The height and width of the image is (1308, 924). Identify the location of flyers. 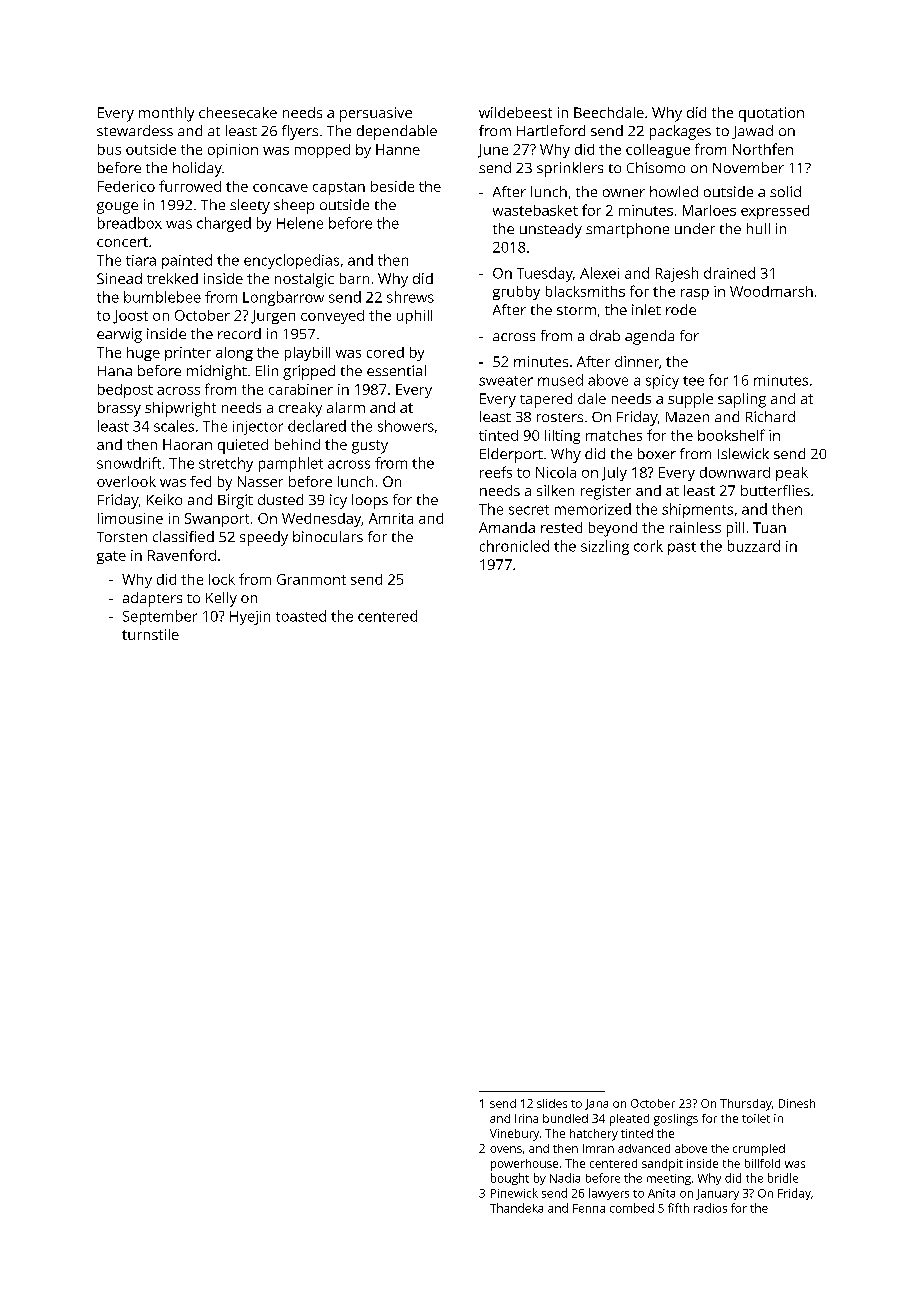
(300, 132).
